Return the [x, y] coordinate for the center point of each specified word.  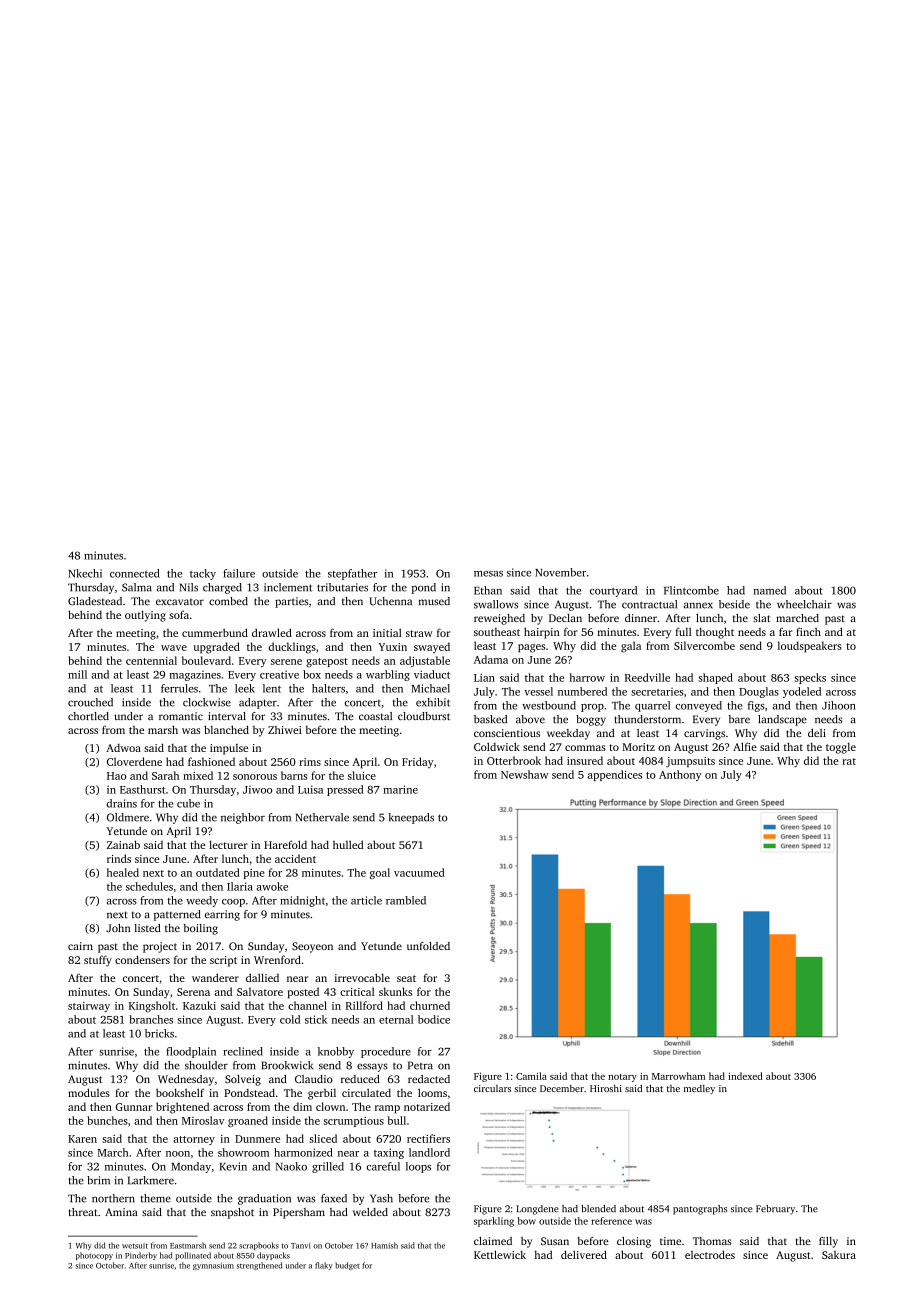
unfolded [428, 946]
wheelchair [804, 604]
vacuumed [419, 872]
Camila [531, 1076]
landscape [782, 720]
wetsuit [135, 1246]
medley [699, 1089]
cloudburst [424, 716]
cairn [80, 946]
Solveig [243, 1080]
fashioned [211, 761]
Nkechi [85, 573]
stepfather [352, 574]
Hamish [384, 1245]
